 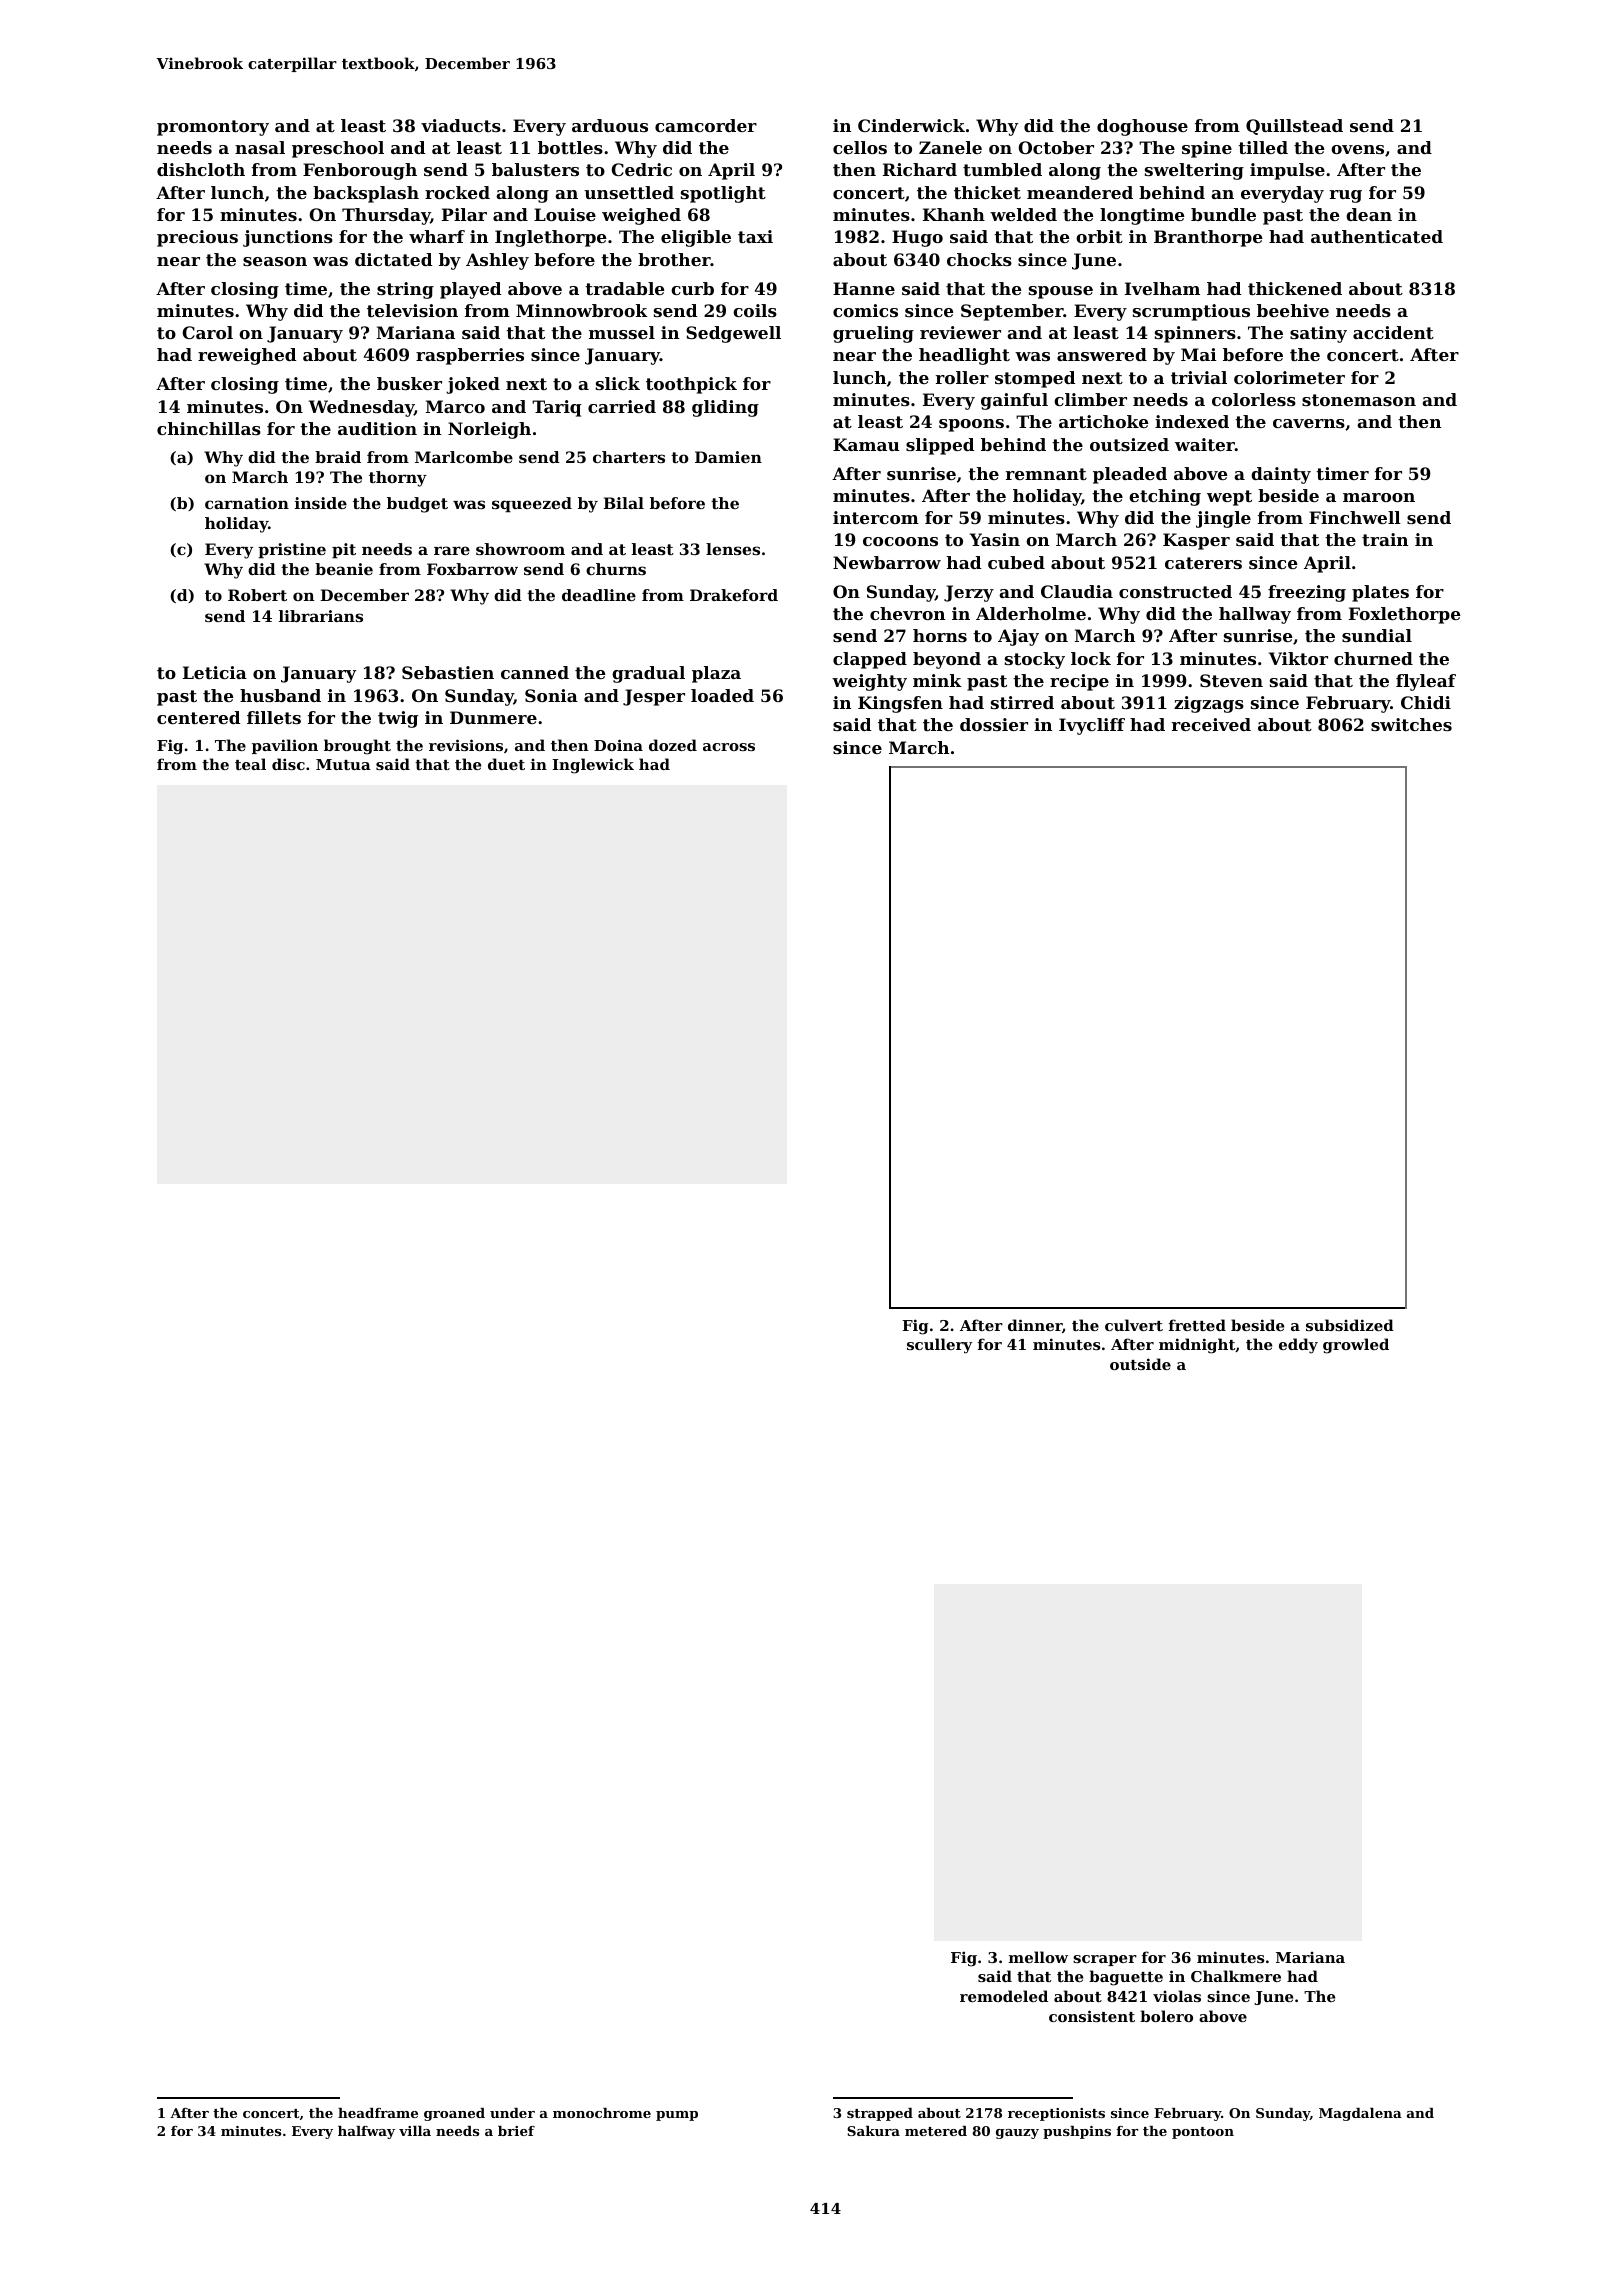 What do you see at coordinates (454, 2114) in the page?
I see `groaned` at bounding box center [454, 2114].
